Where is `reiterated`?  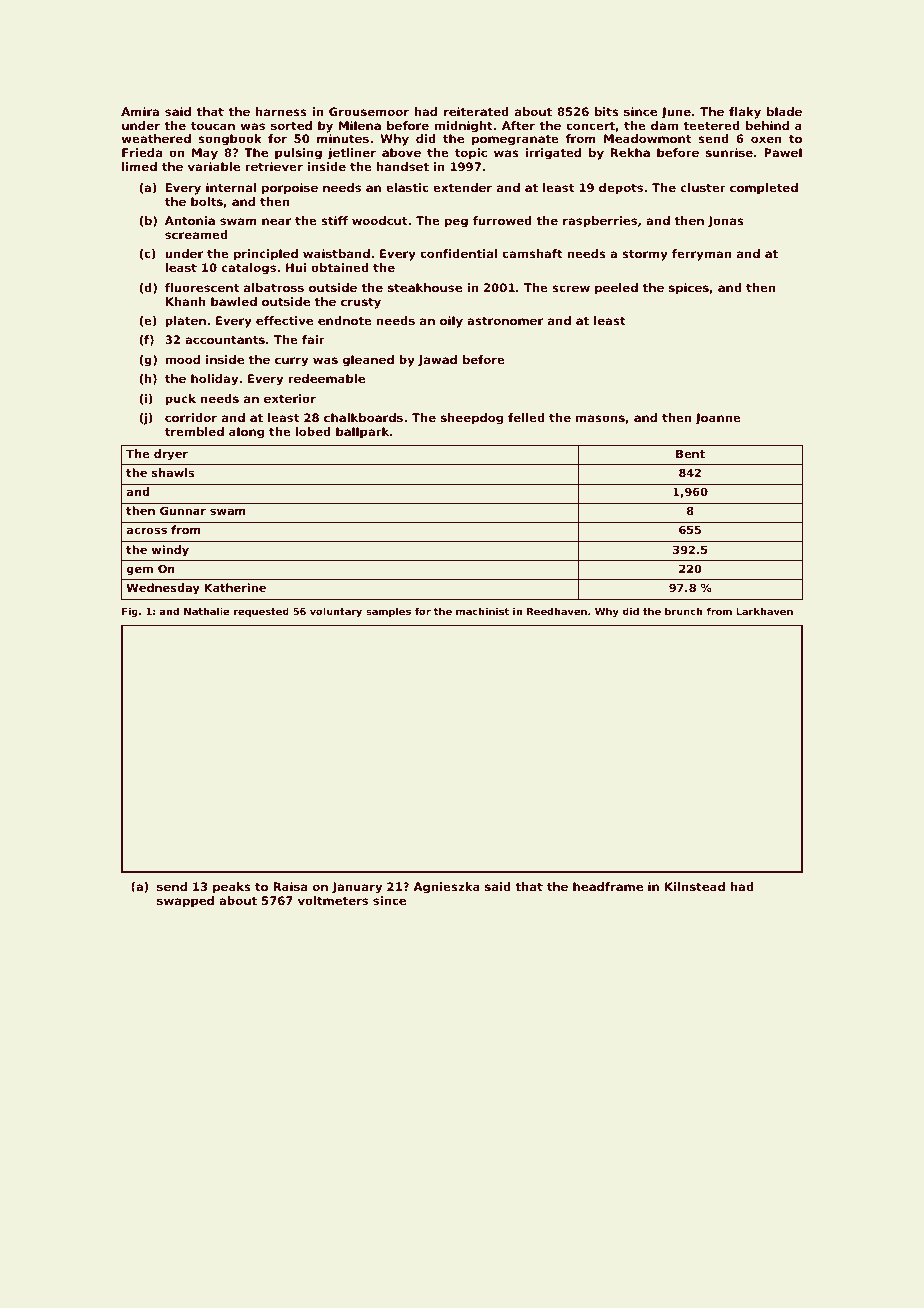 reiterated is located at coordinates (476, 111).
